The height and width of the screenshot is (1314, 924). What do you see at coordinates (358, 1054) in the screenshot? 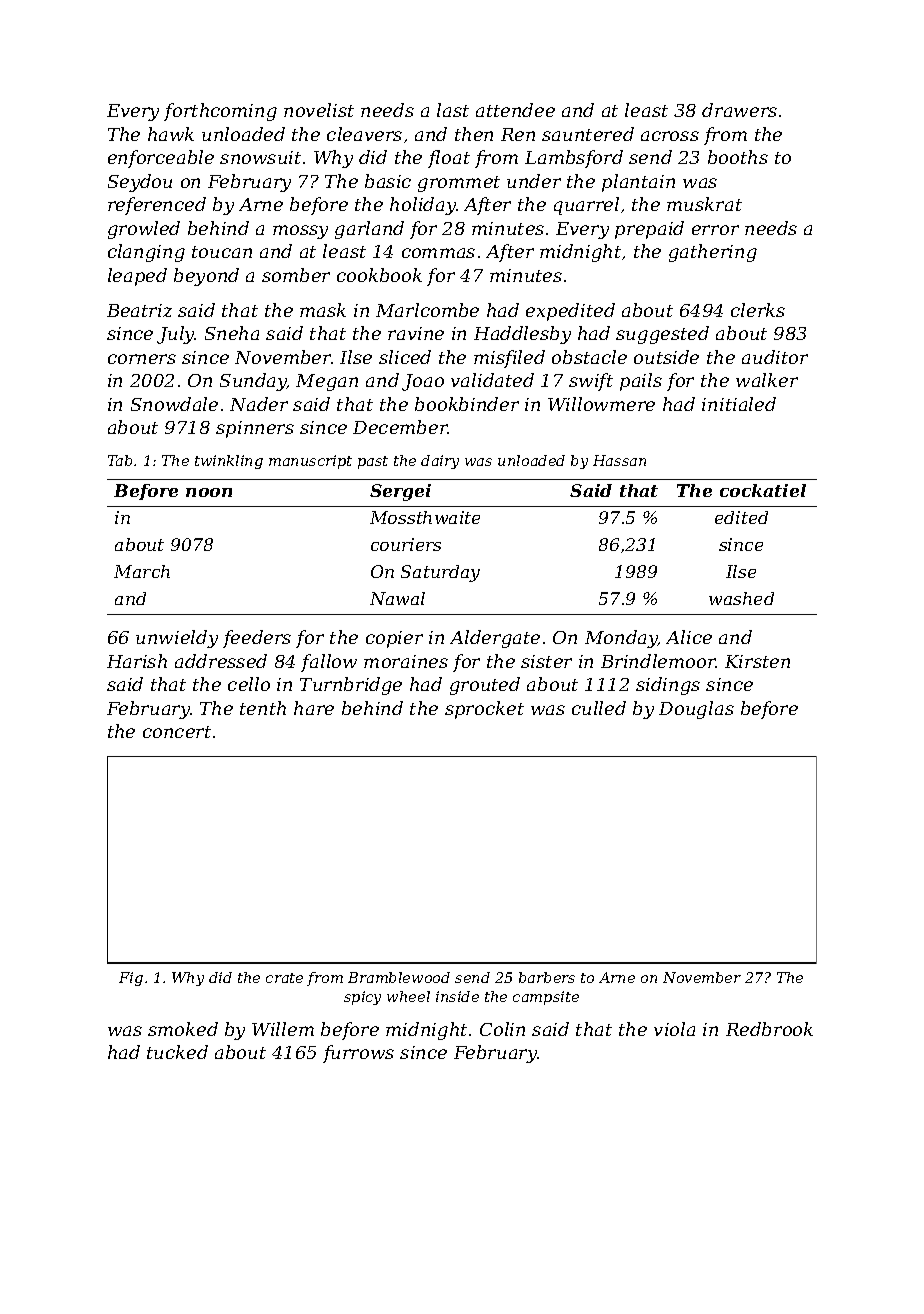
I see `furrows` at bounding box center [358, 1054].
